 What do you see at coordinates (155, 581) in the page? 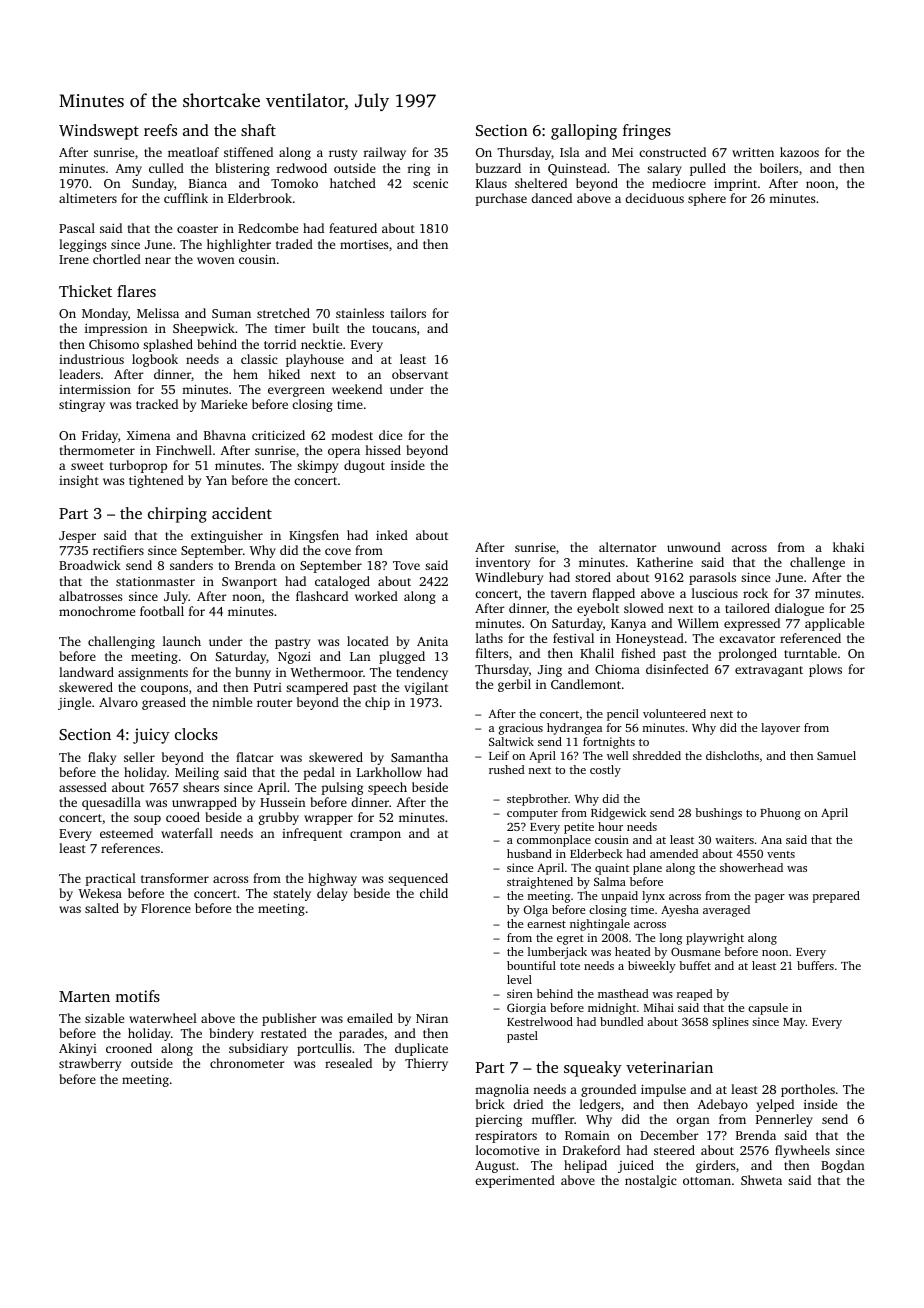
I see `stationmaster` at bounding box center [155, 581].
